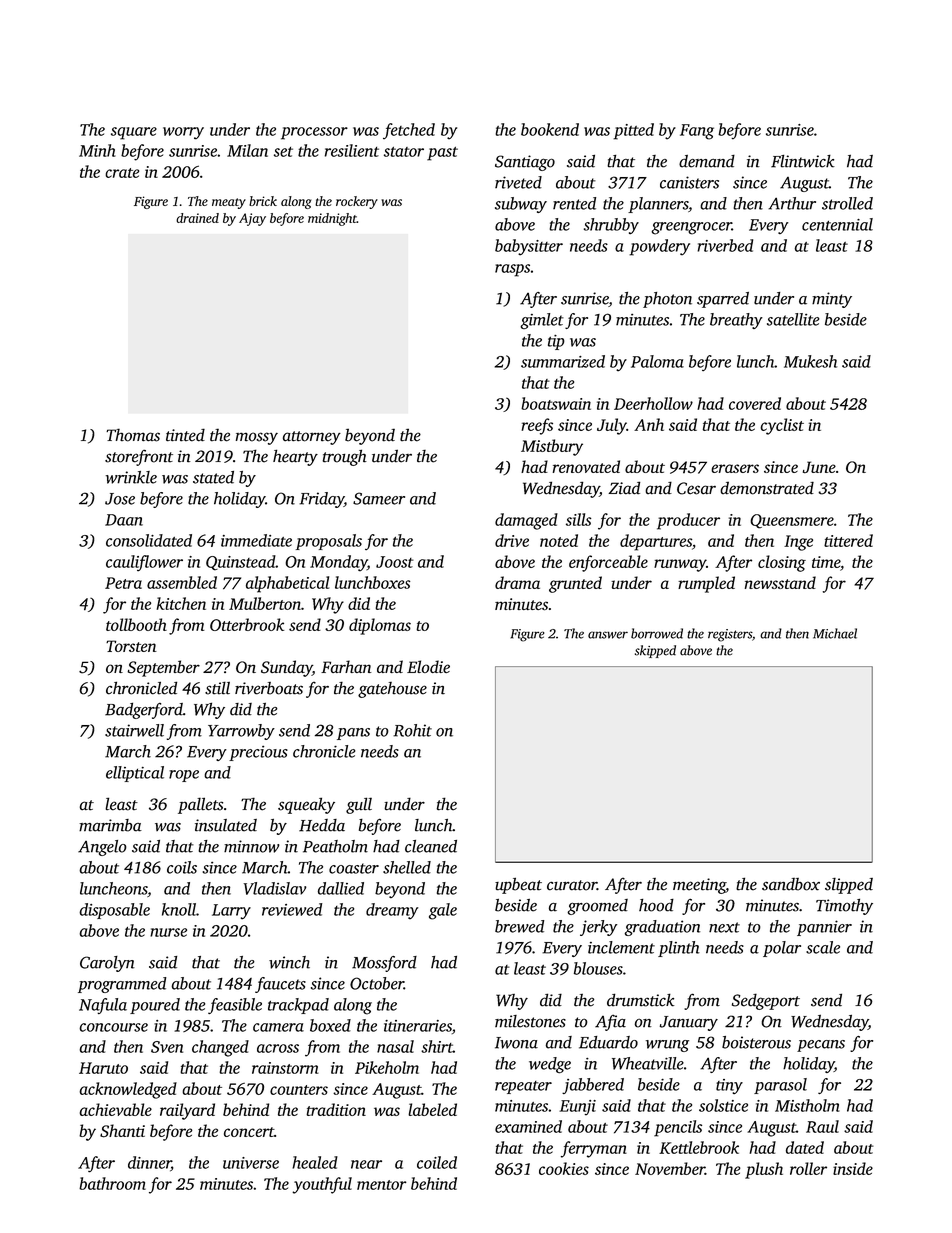 This image has height=1233, width=952. Describe the element at coordinates (428, 666) in the image. I see `Elodie` at that location.
